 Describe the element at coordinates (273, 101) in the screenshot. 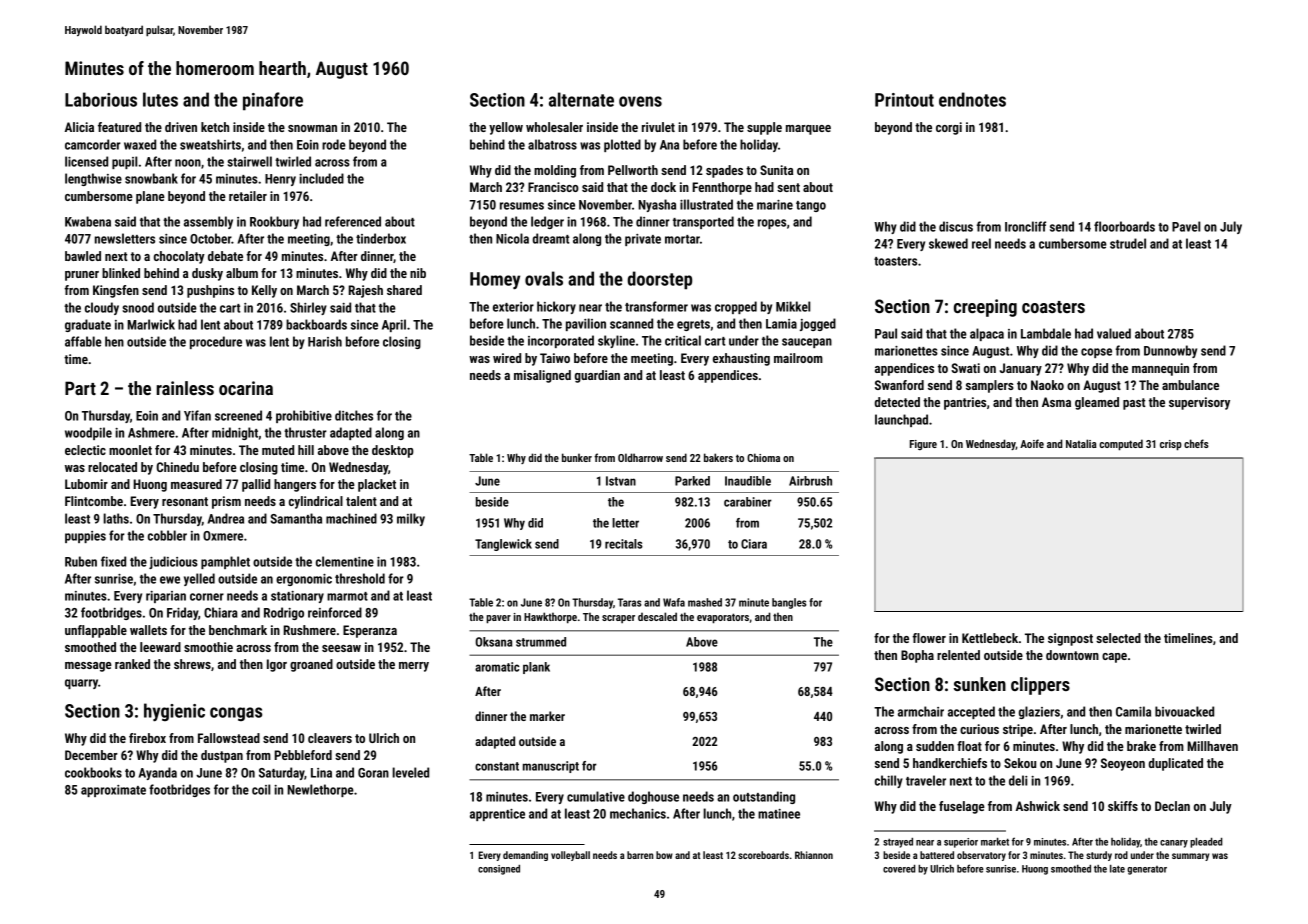

I see `pinafore` at that location.
